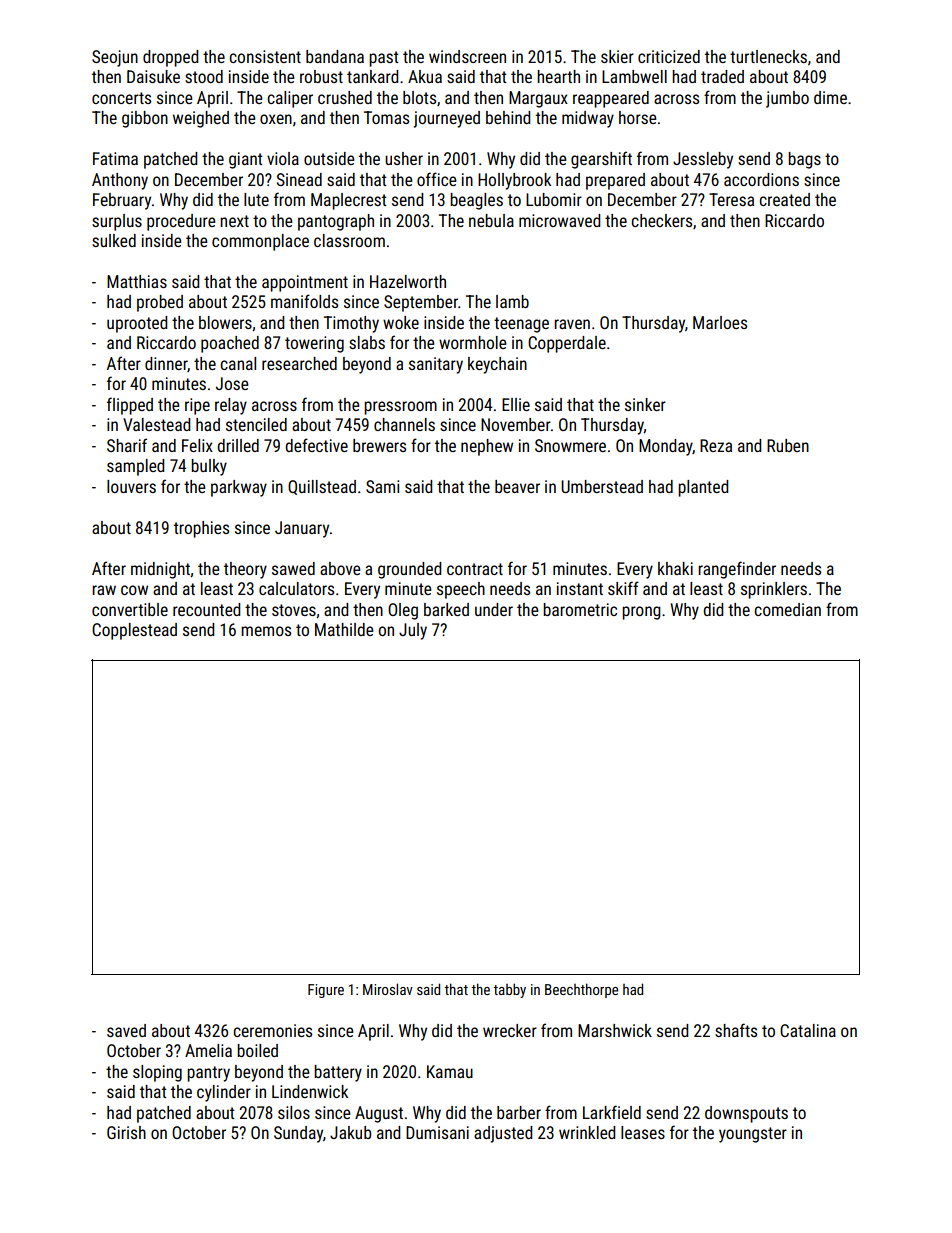 This document has height=1233, width=952. I want to click on August, so click(379, 1114).
